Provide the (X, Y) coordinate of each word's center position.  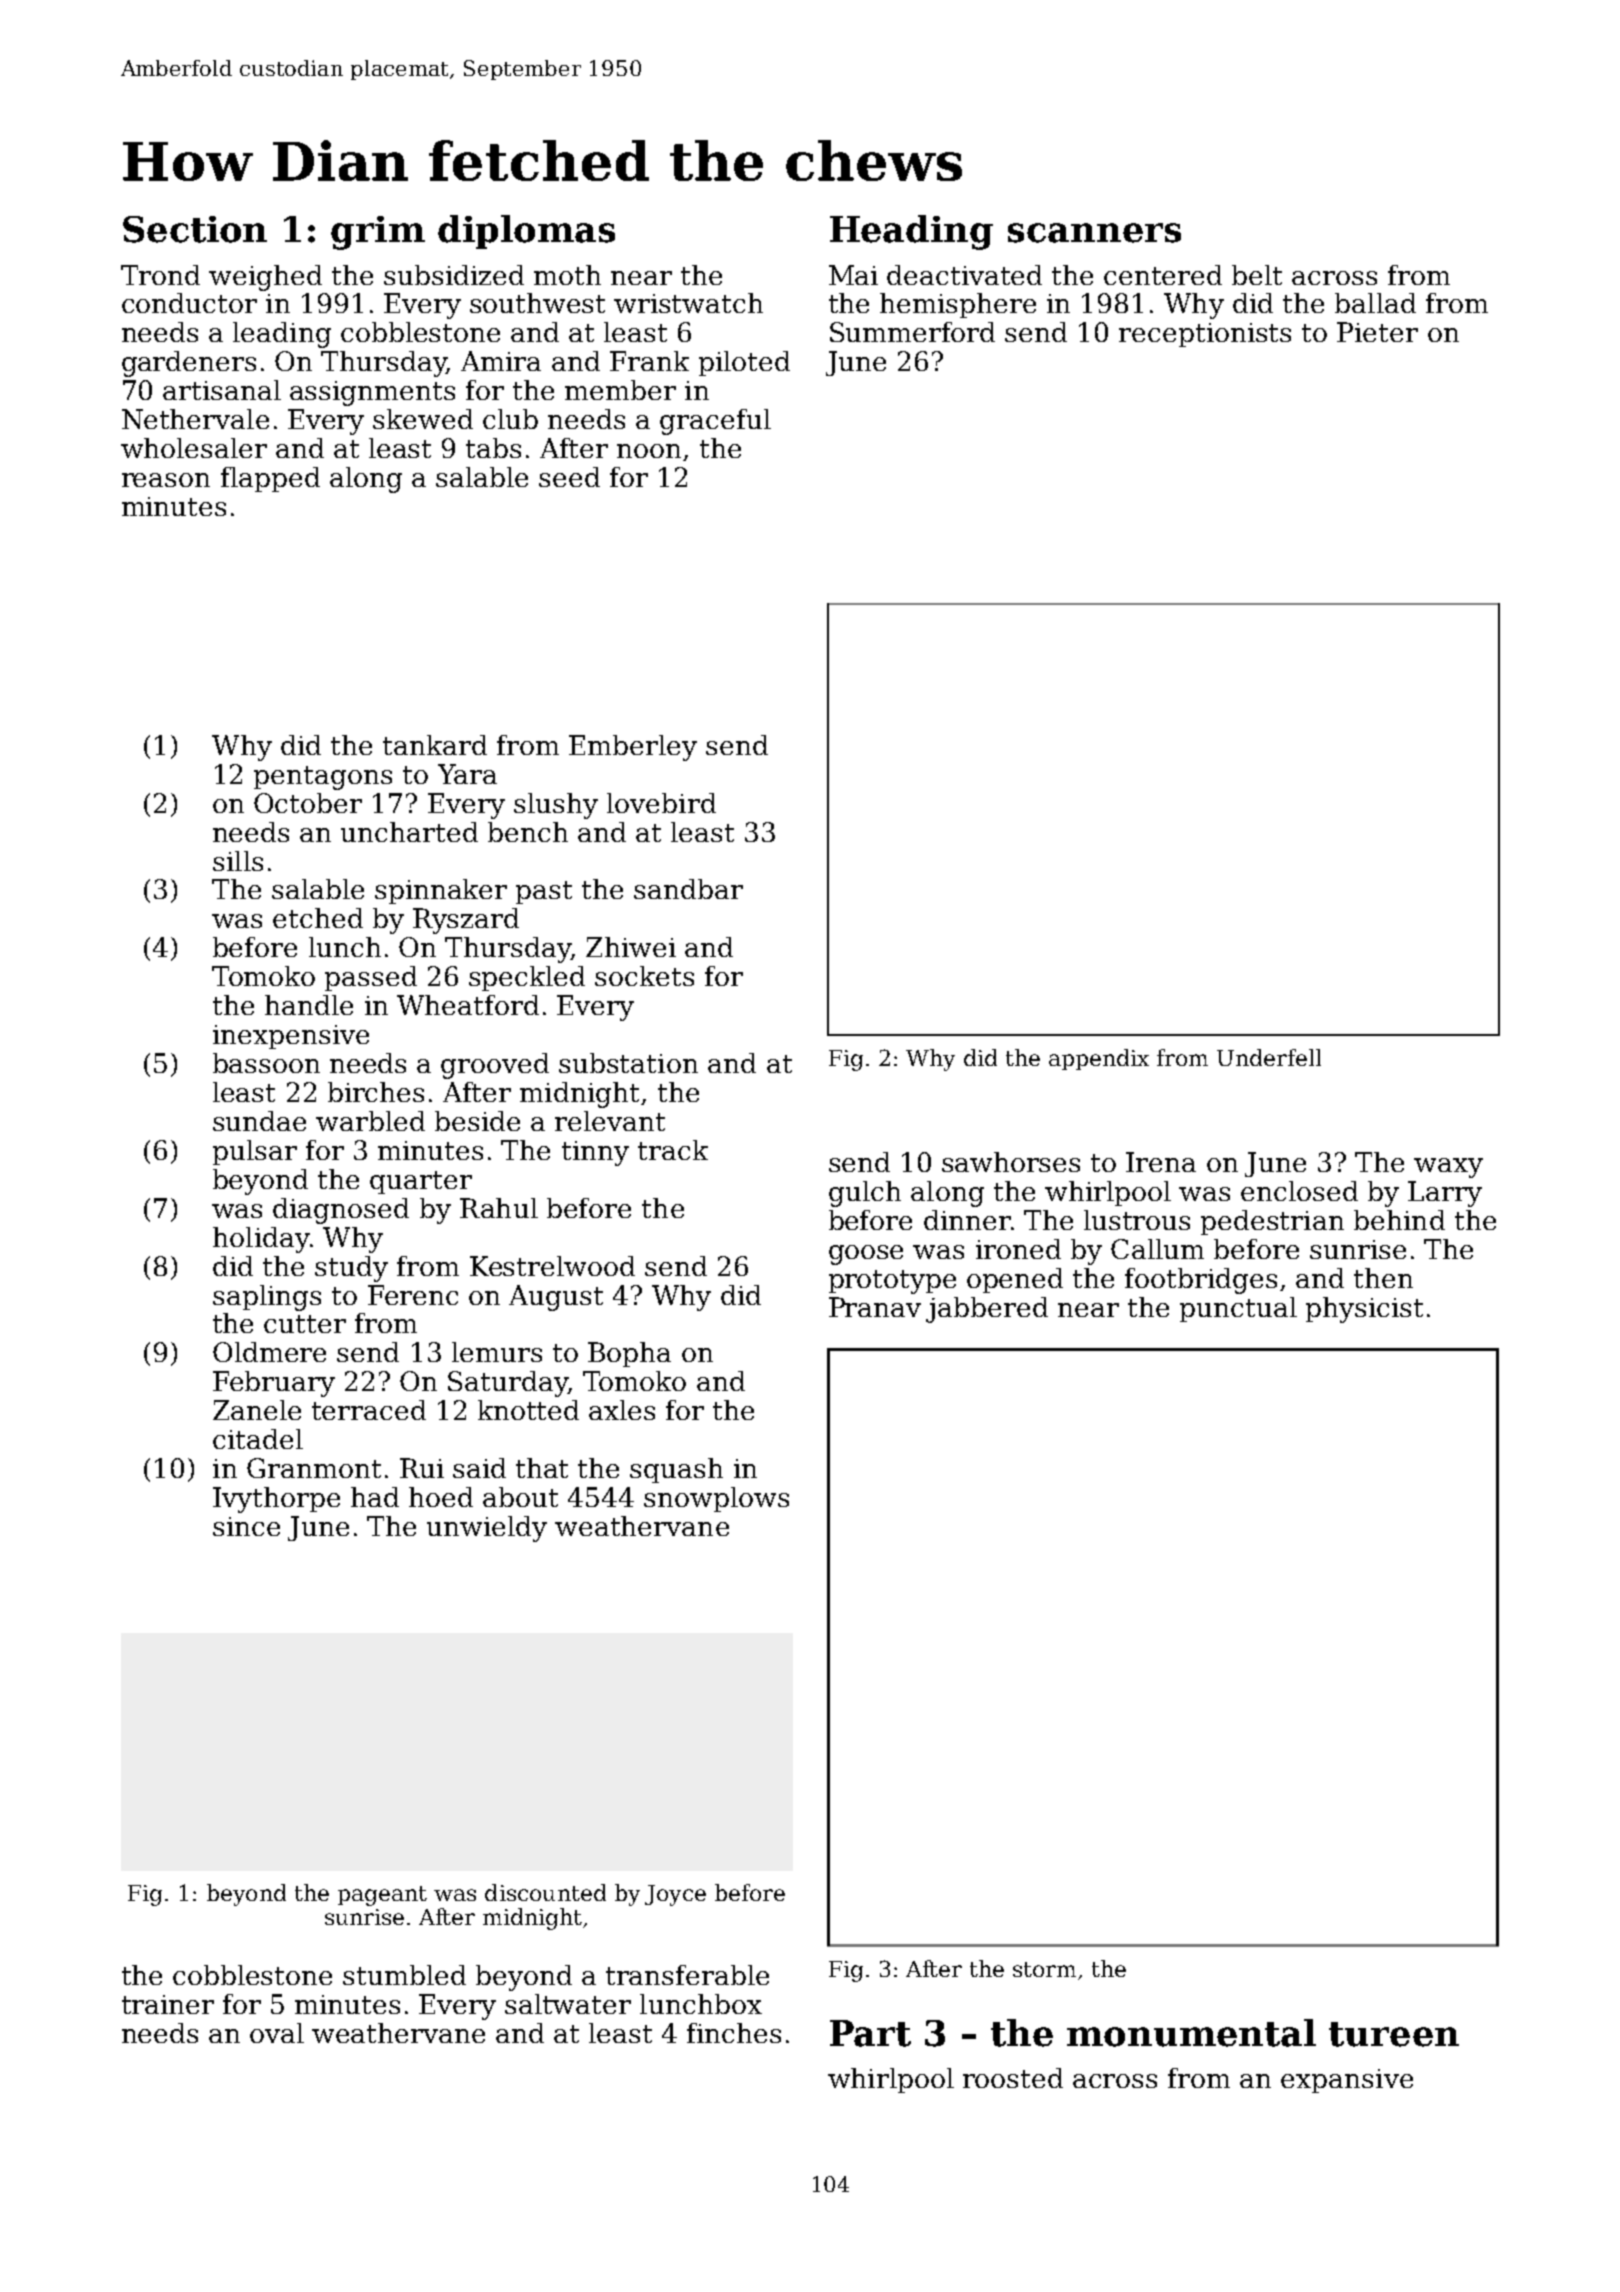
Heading (911, 232)
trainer (168, 2004)
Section (195, 229)
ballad (1375, 303)
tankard (435, 745)
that (542, 1468)
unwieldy (487, 1529)
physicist (1364, 1310)
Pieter (1377, 332)
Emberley (633, 748)
